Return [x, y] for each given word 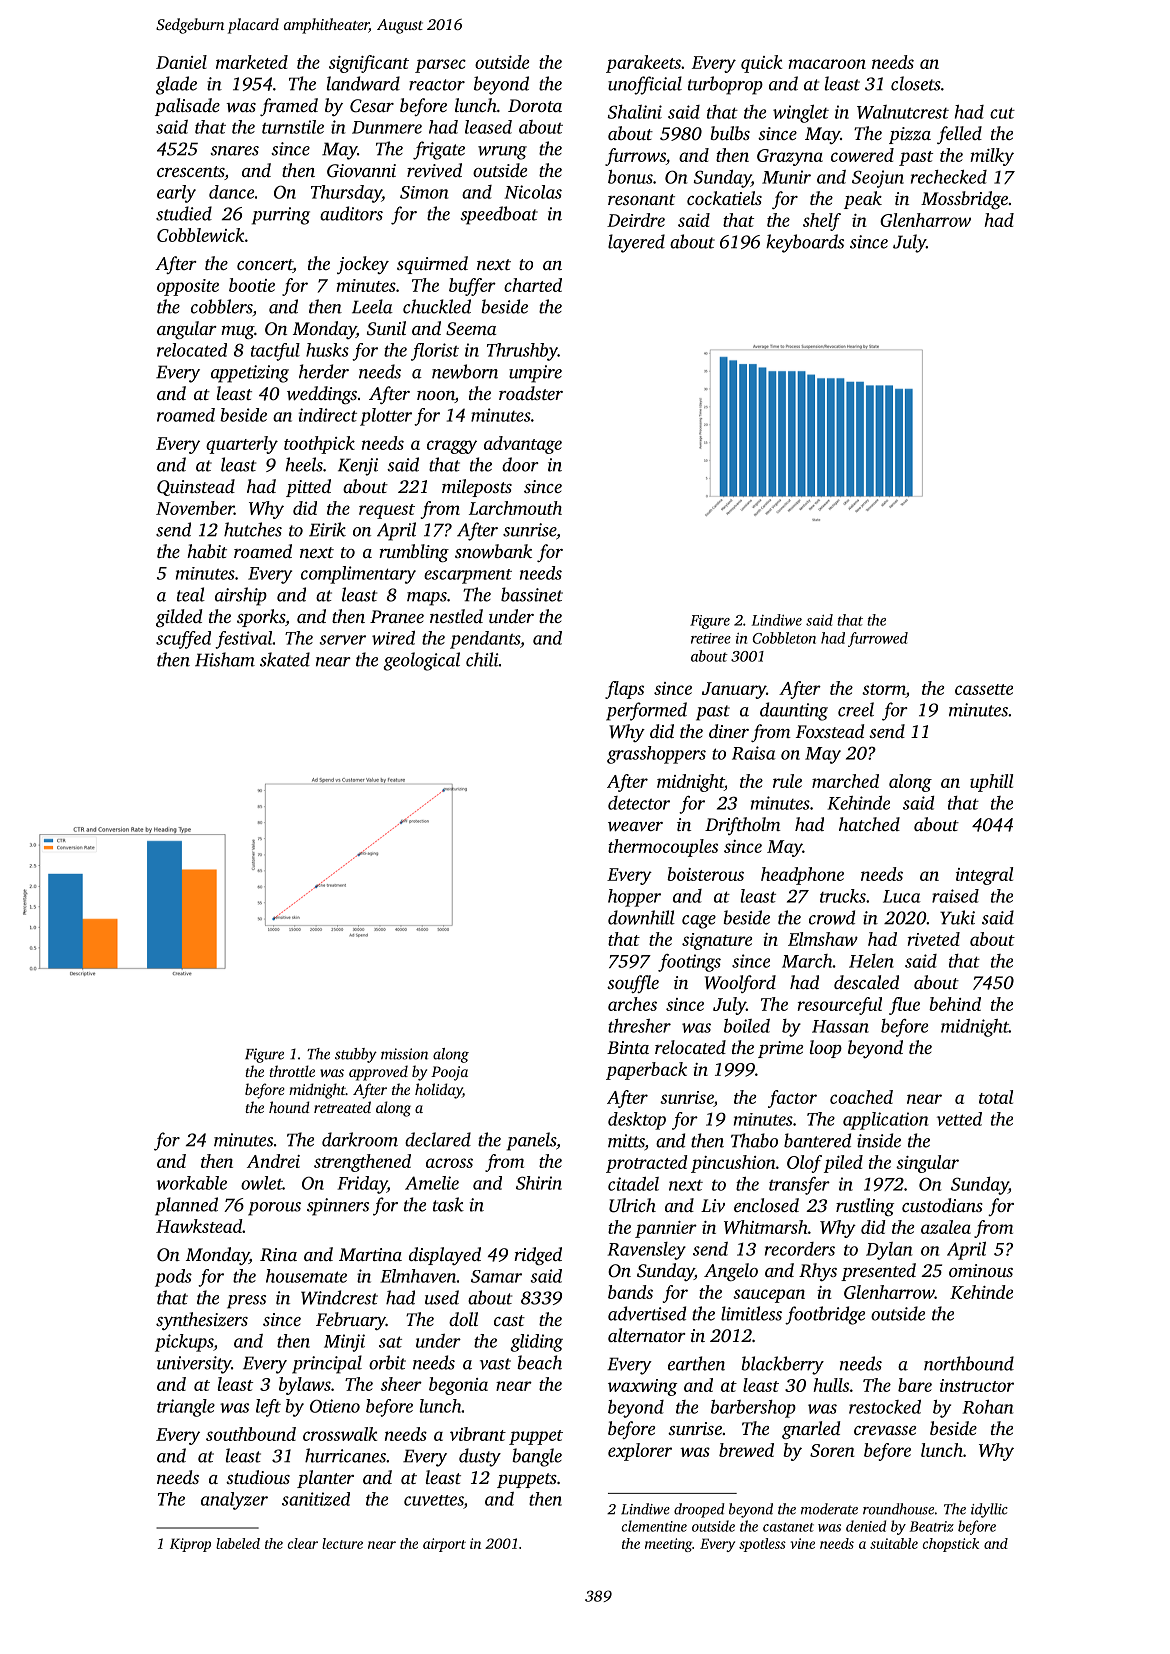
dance [231, 192]
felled [959, 135]
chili [482, 659]
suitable [894, 1543]
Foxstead [830, 731]
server [343, 640]
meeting [668, 1545]
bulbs [730, 133]
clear [303, 1543]
